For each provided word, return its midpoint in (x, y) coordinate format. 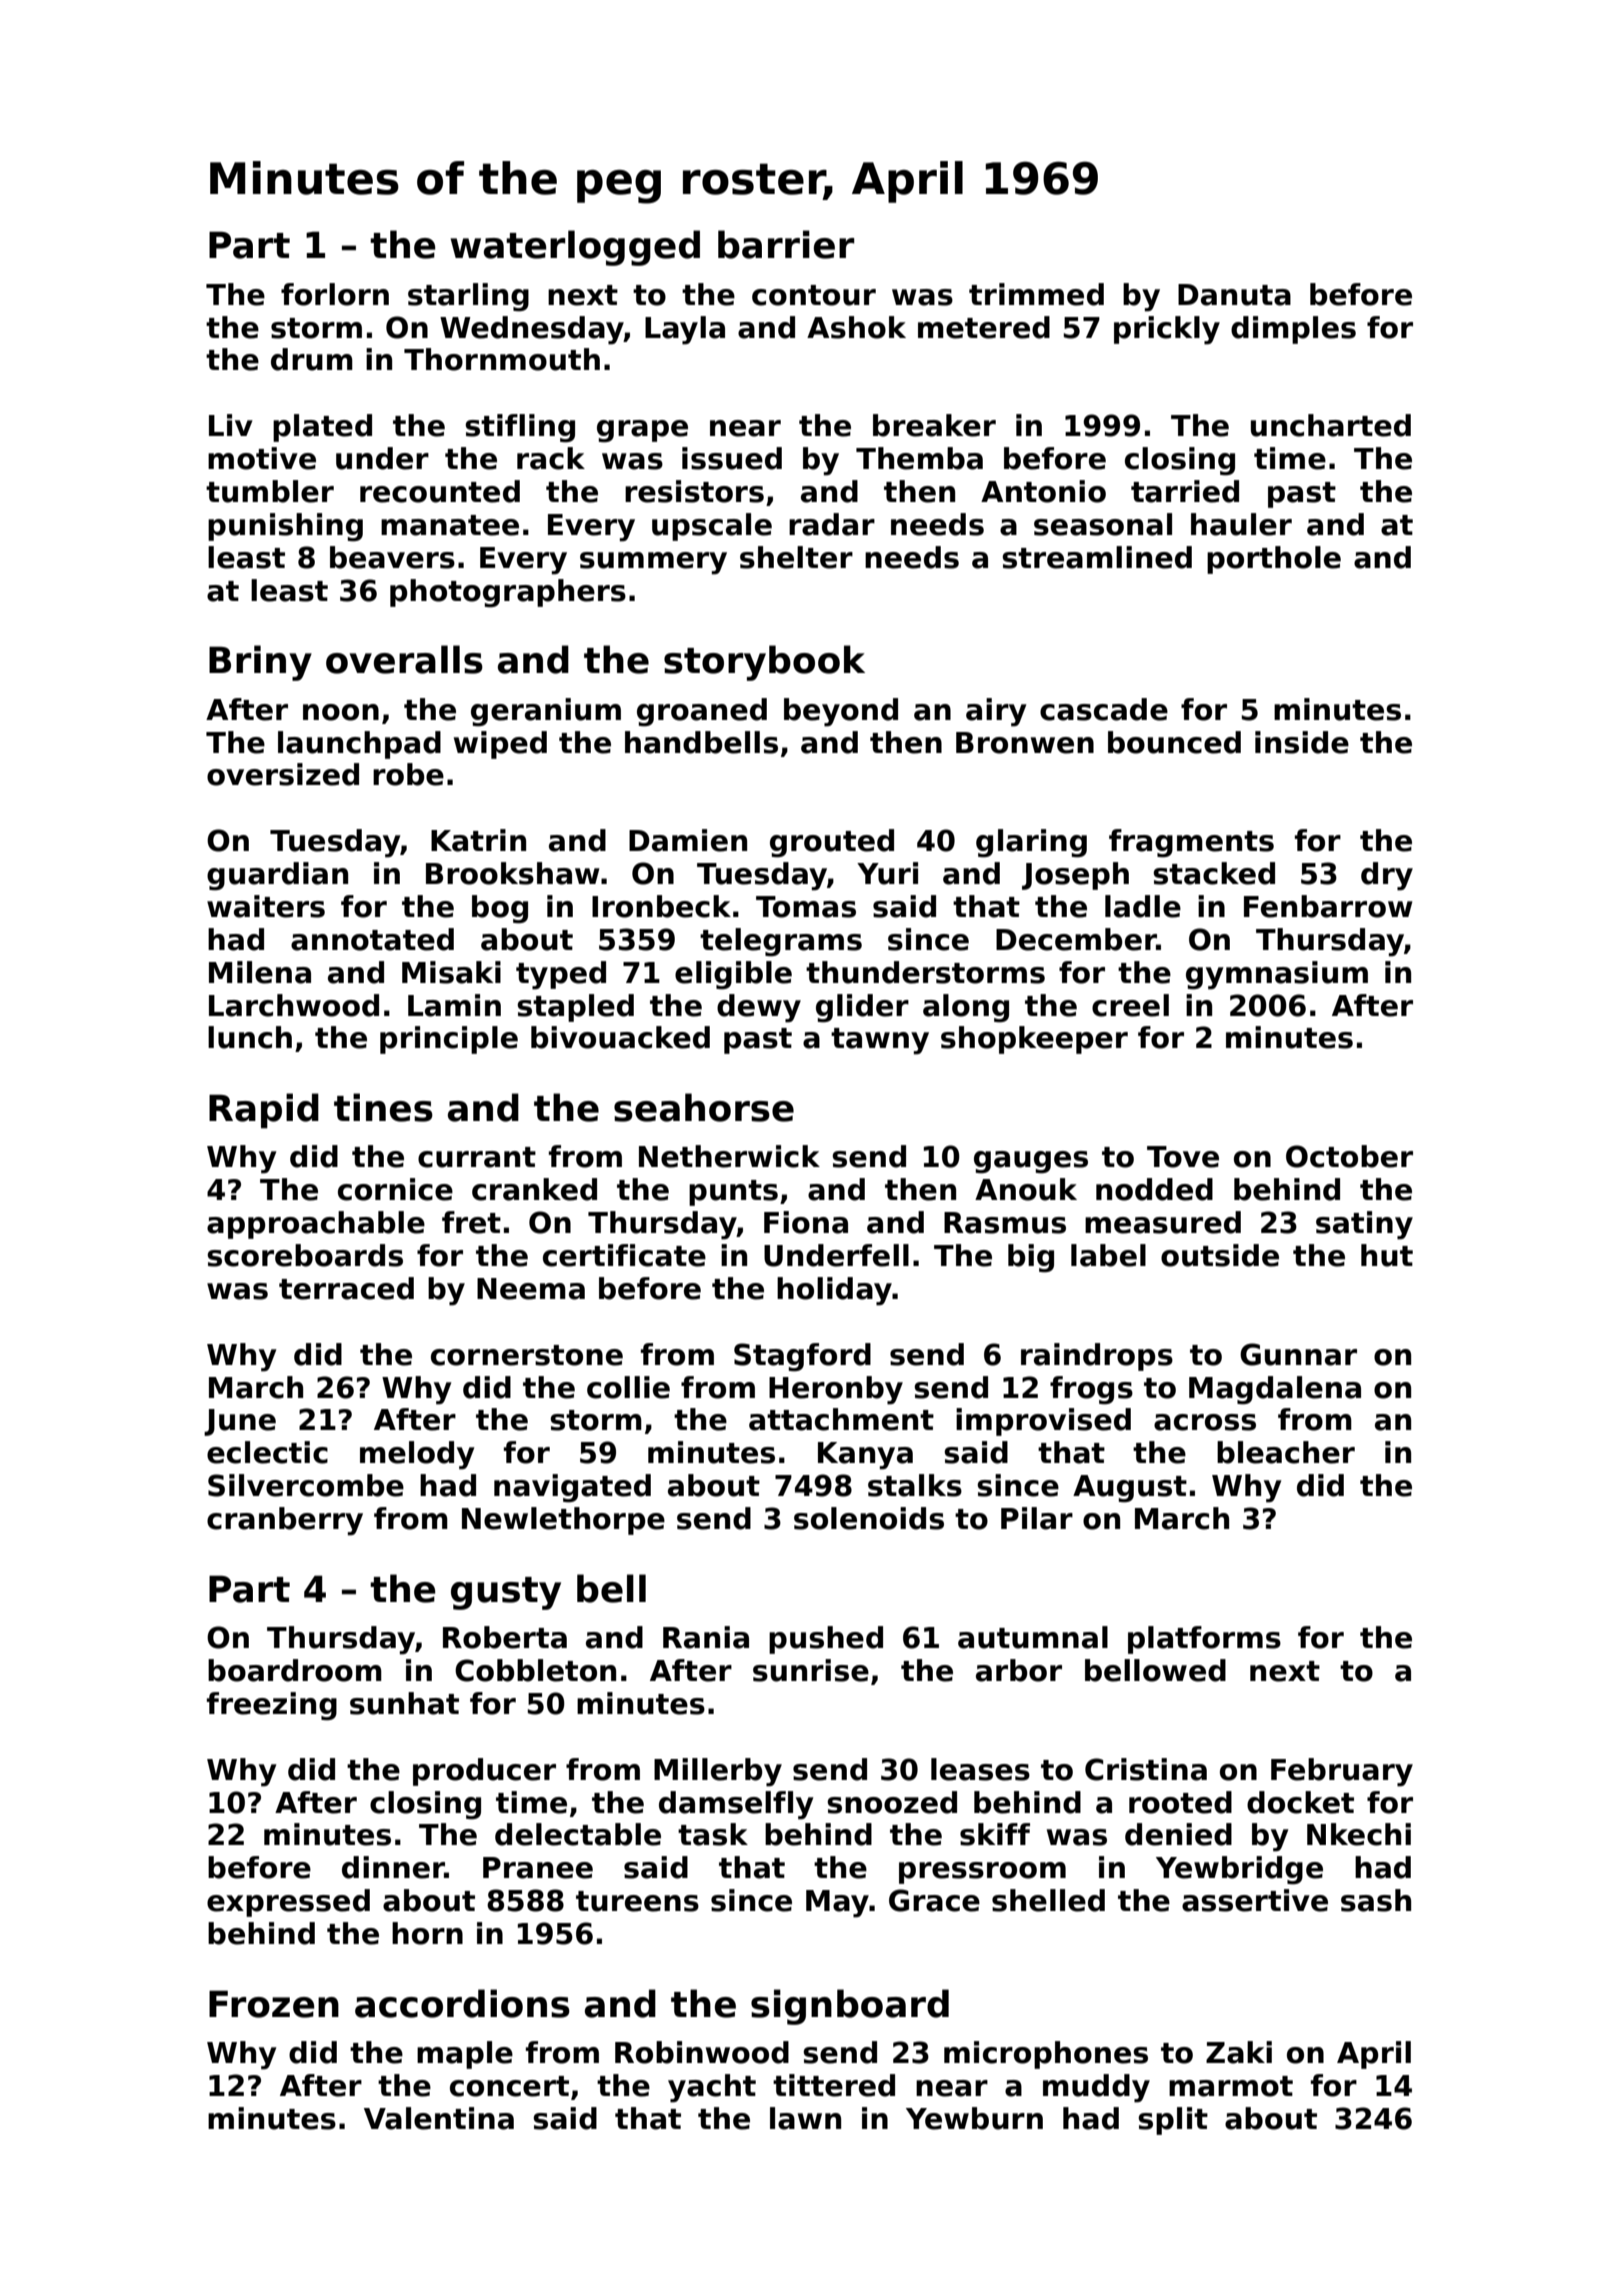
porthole (1274, 560)
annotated (372, 939)
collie (628, 1387)
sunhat (404, 1703)
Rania (706, 1637)
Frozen (274, 2004)
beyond (841, 712)
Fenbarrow (1328, 906)
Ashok (856, 327)
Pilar (1037, 1518)
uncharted (1331, 425)
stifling (520, 428)
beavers (392, 557)
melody (417, 1455)
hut (1387, 1255)
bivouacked (620, 1037)
